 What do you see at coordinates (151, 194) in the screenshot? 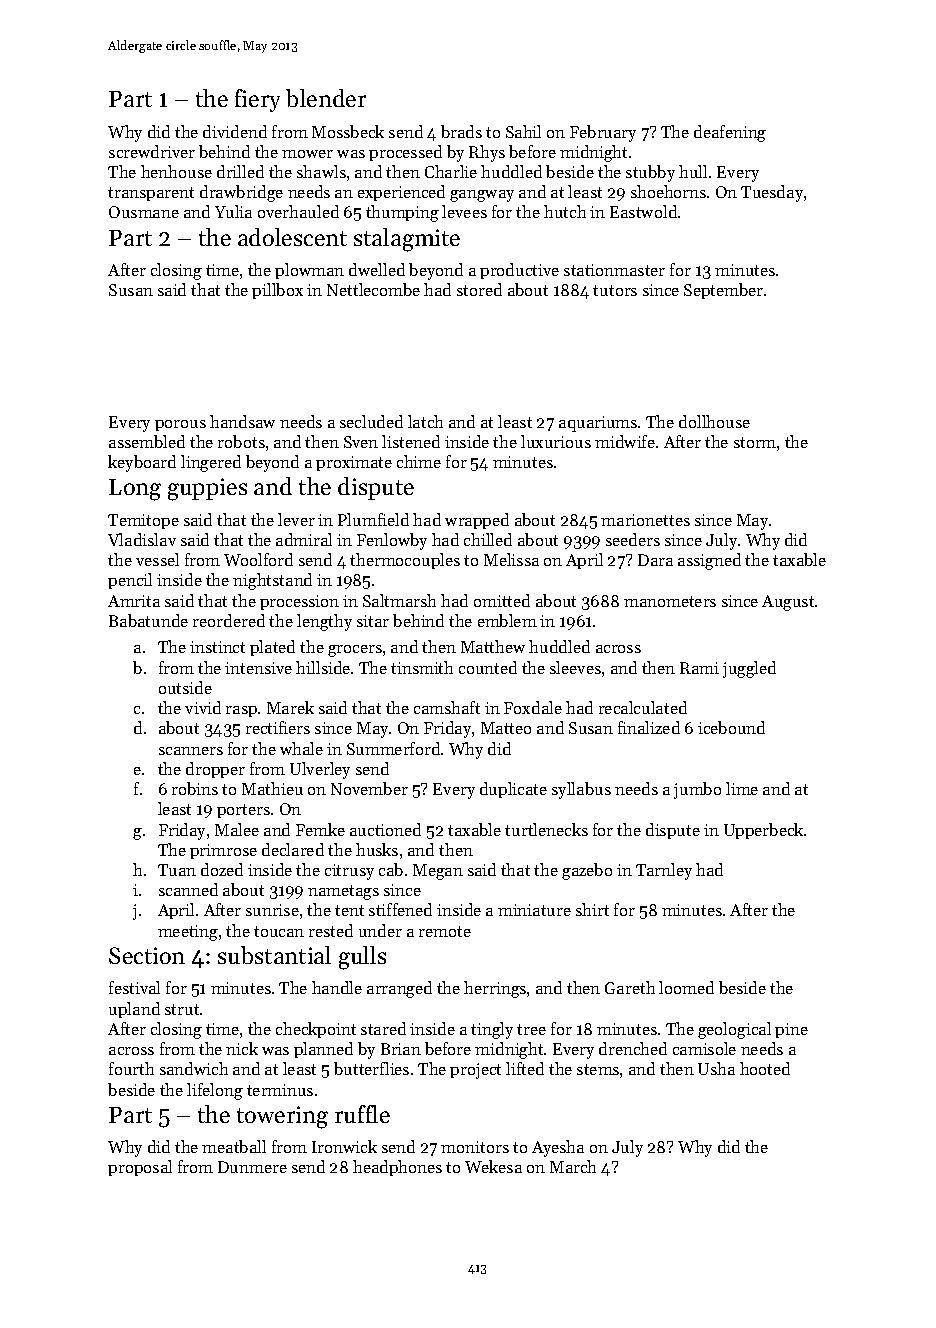
I see `transparent` at bounding box center [151, 194].
